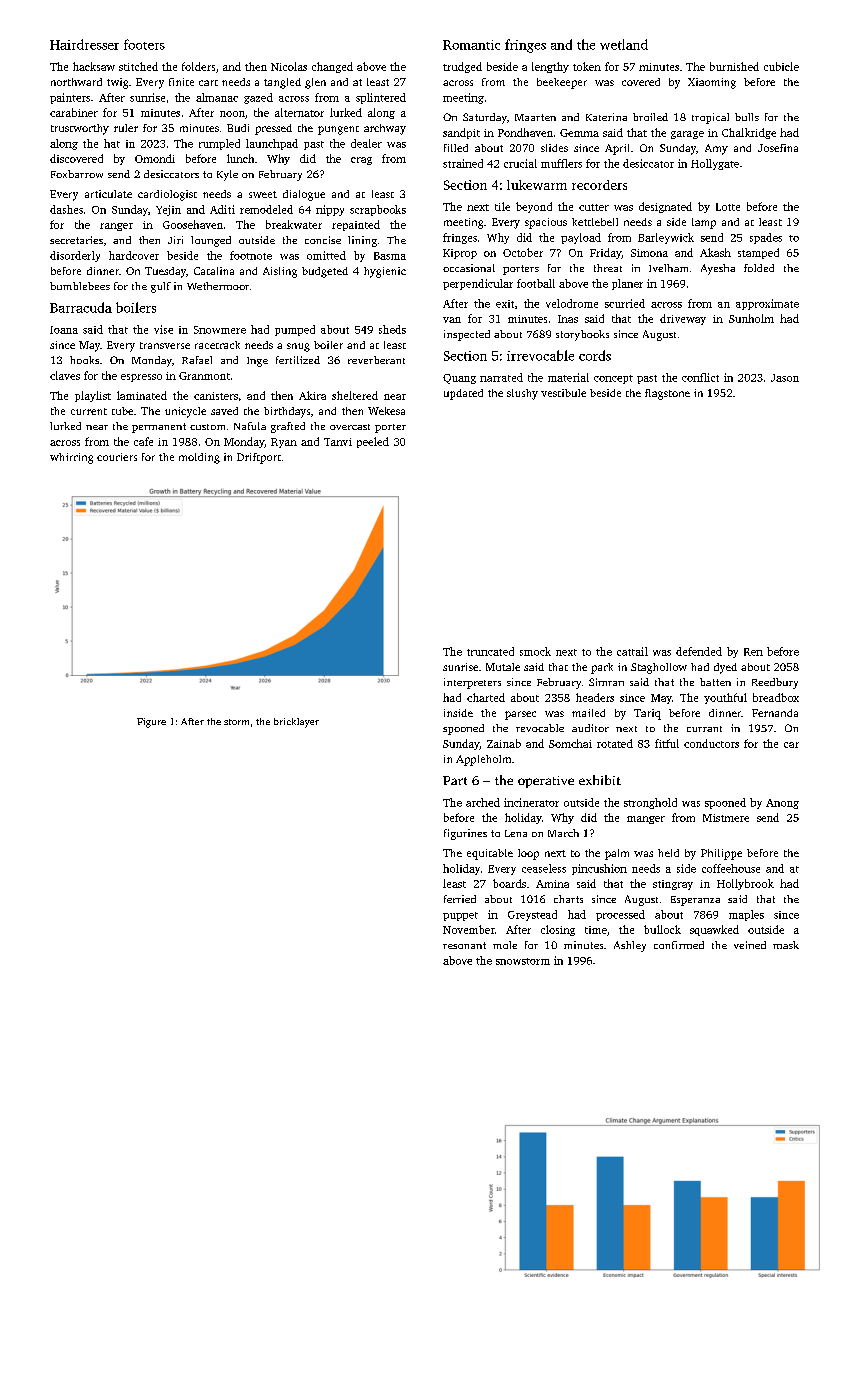 This image has width=849, height=1400. Describe the element at coordinates (624, 44) in the image. I see `wetland` at that location.
